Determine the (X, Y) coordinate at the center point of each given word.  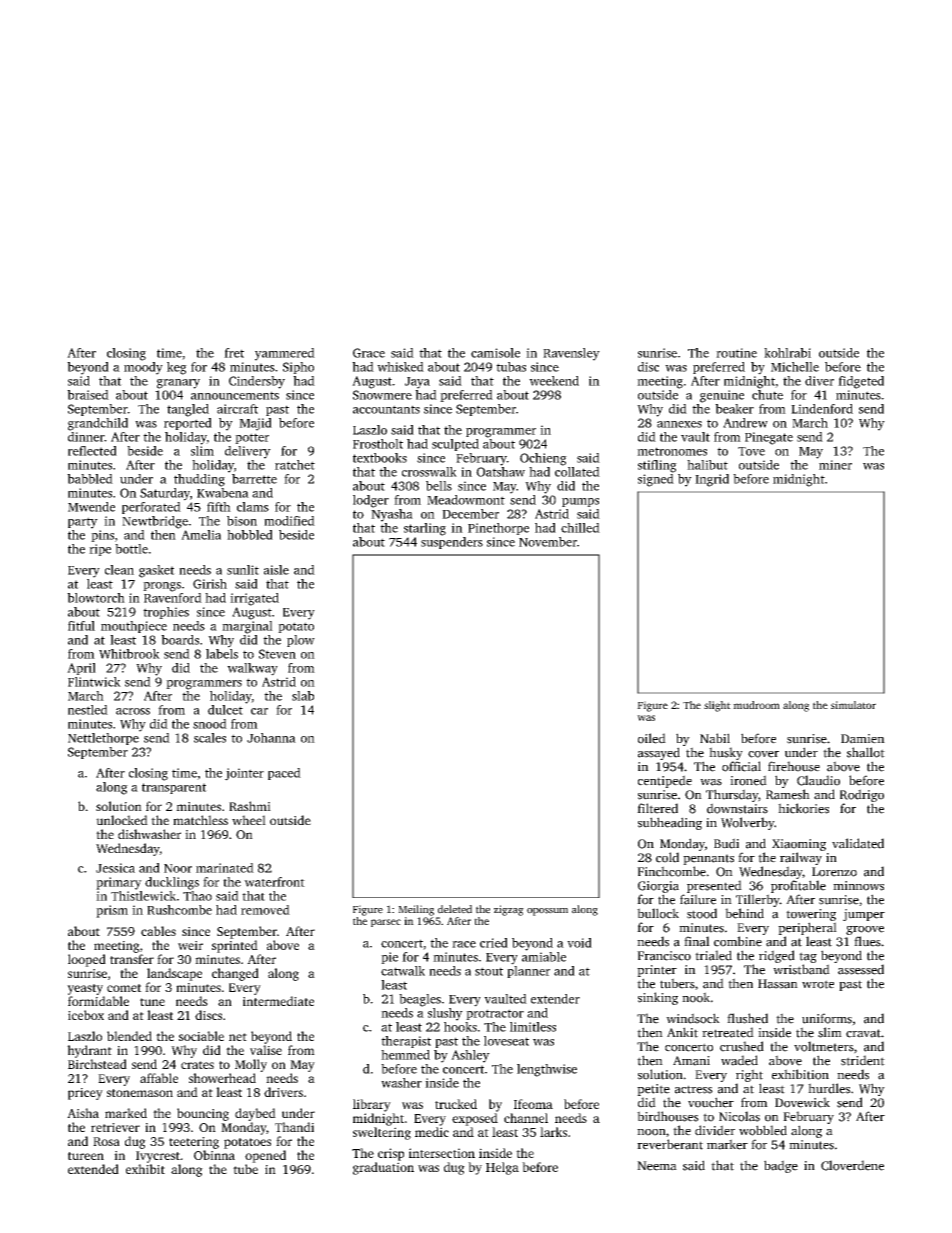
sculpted (455, 445)
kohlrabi (787, 353)
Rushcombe (179, 910)
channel (526, 1118)
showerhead (222, 1078)
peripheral (807, 928)
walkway (252, 669)
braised (88, 395)
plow (301, 641)
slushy (445, 1014)
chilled (580, 528)
